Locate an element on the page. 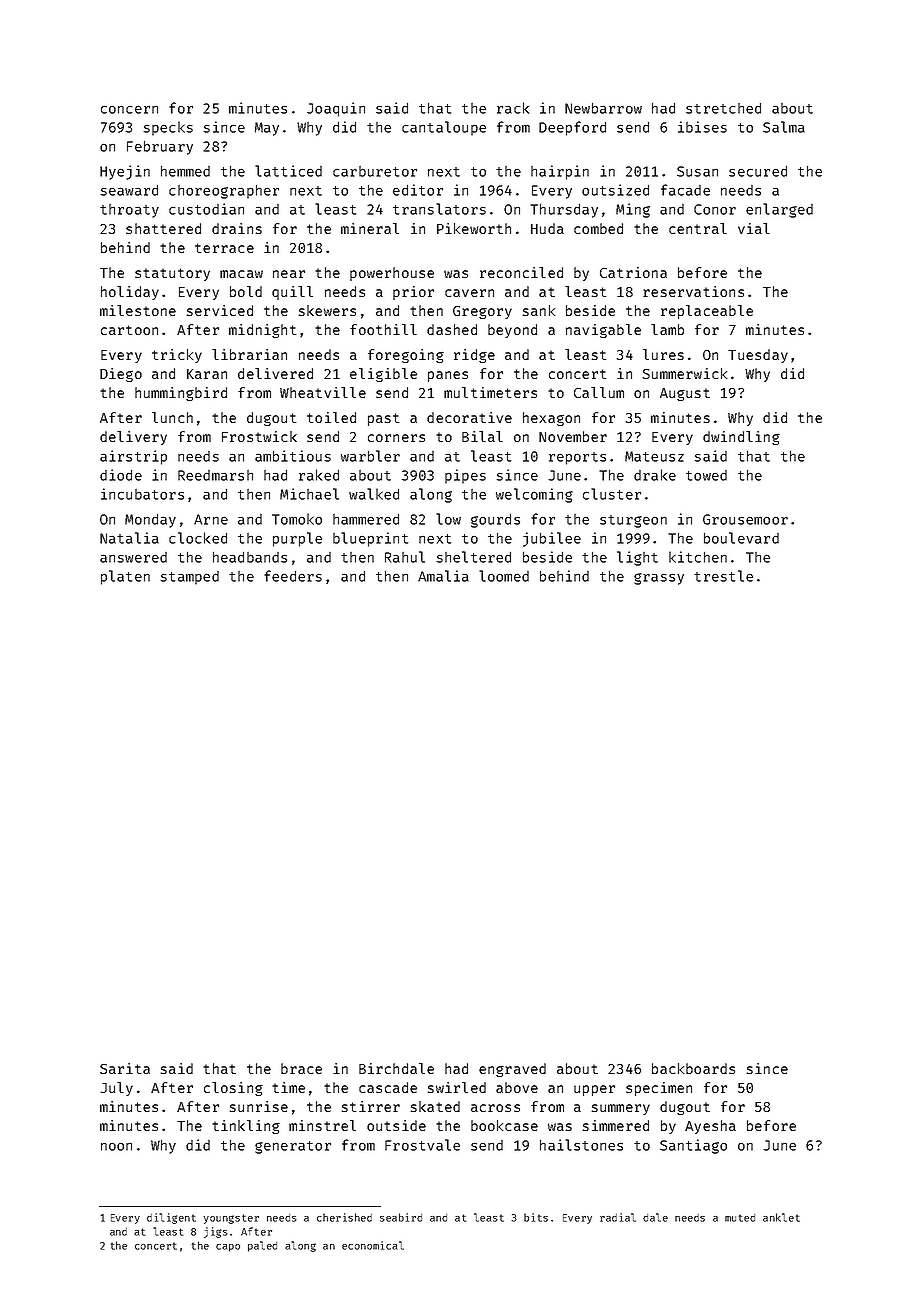 Image resolution: width=924 pixels, height=1308 pixels. translators is located at coordinates (439, 209).
